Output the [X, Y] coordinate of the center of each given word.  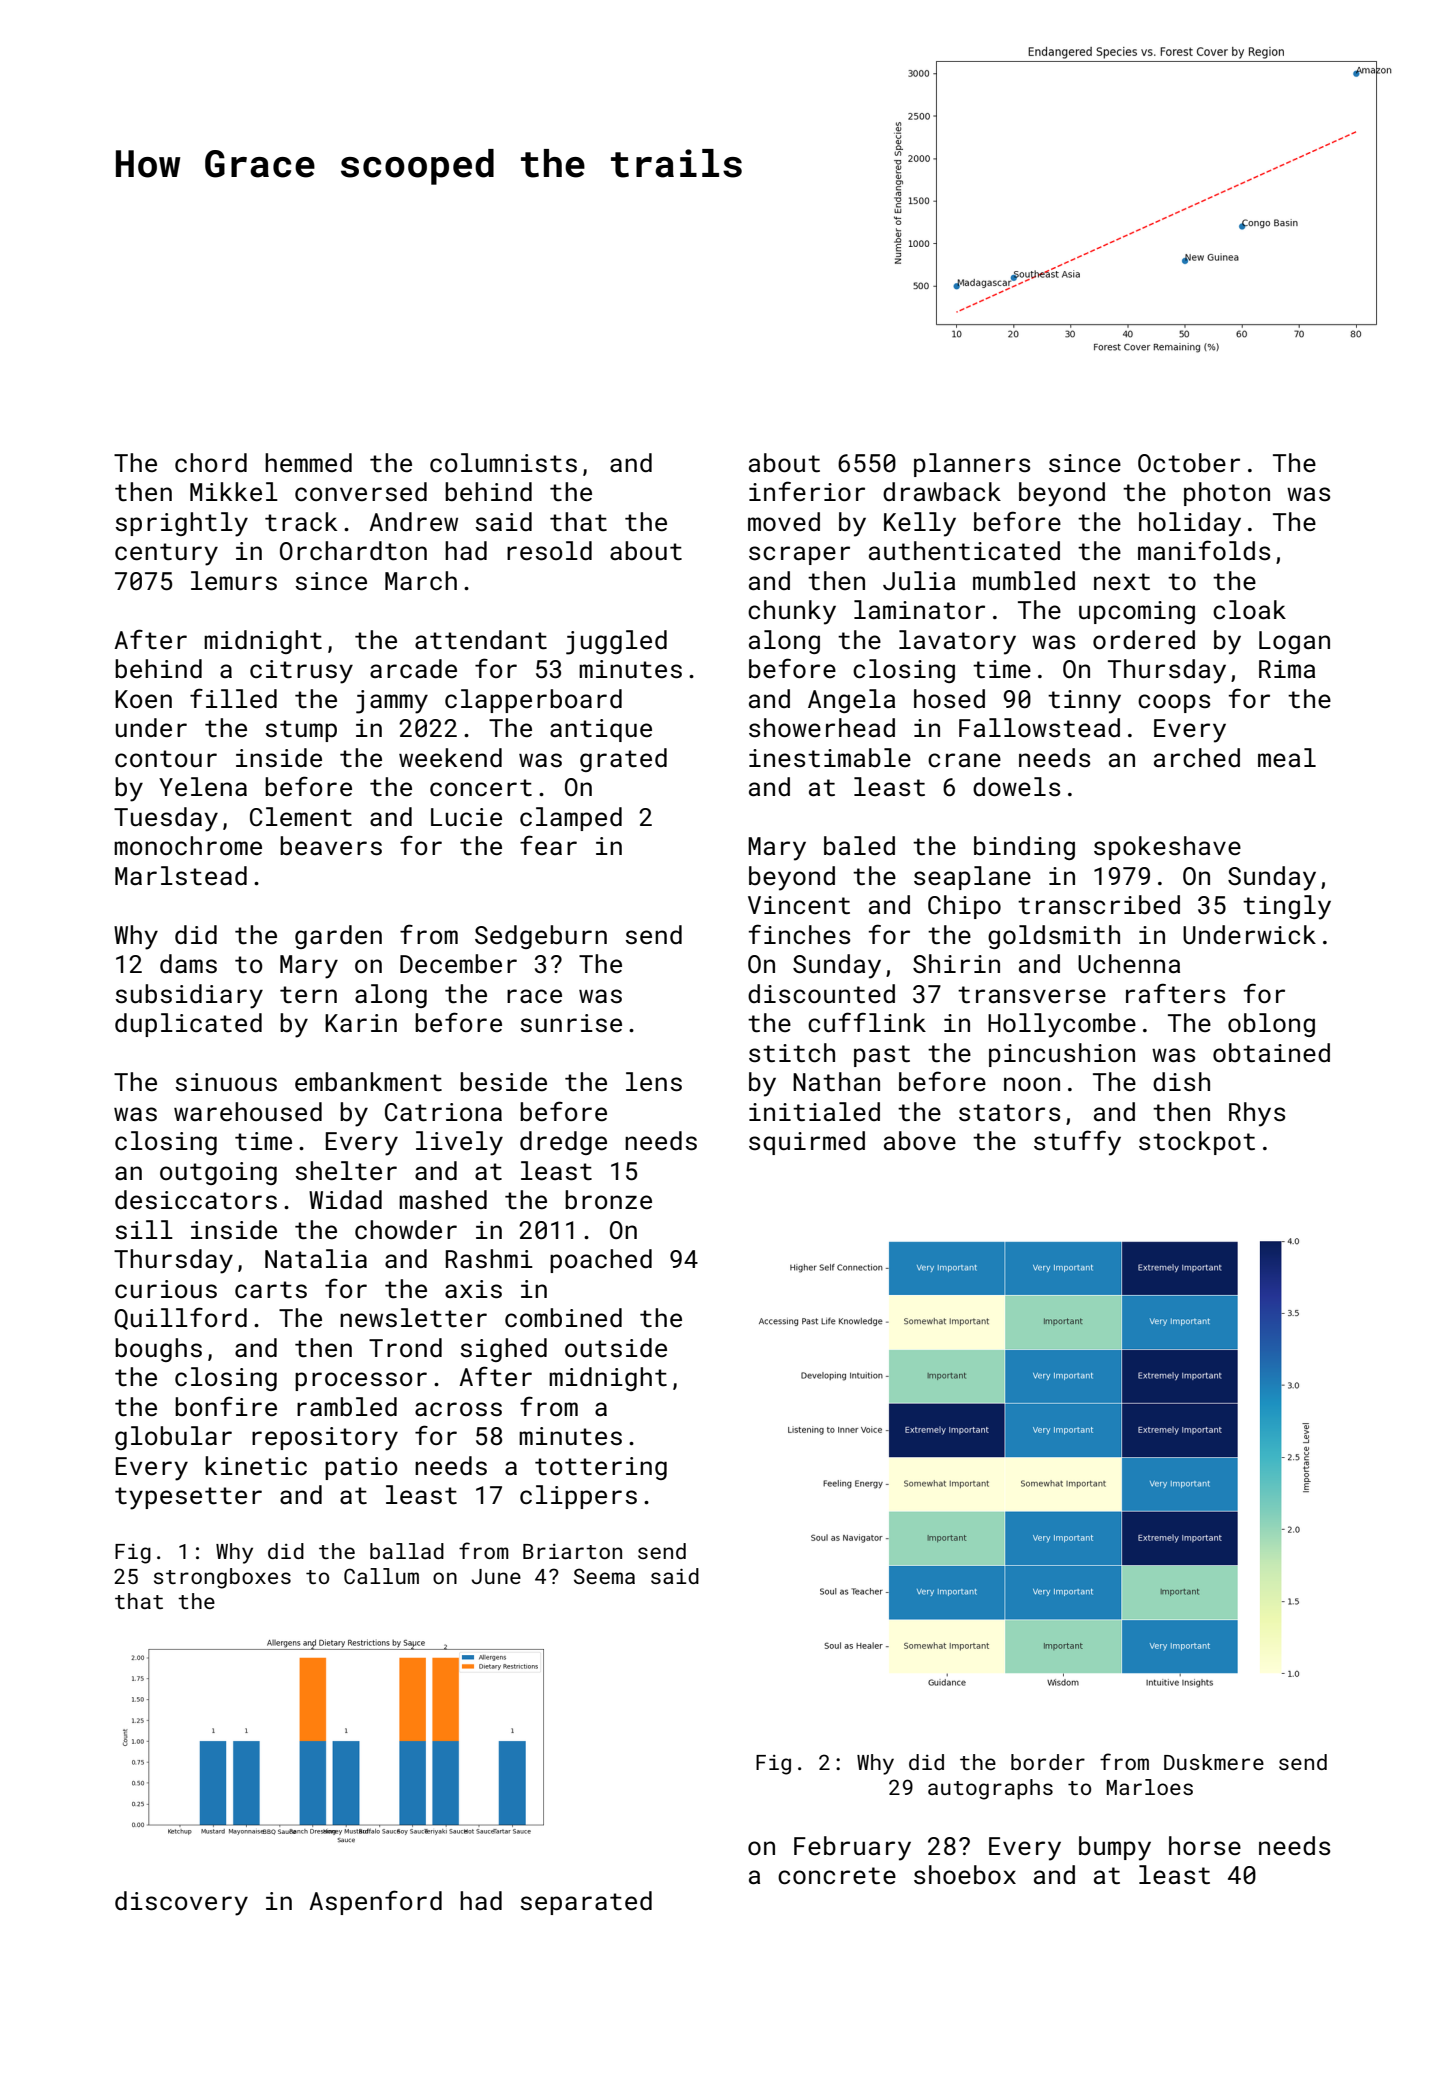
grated [623, 760]
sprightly [182, 524]
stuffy [1077, 1143]
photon [1227, 494]
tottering [601, 1468]
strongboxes [222, 1578]
